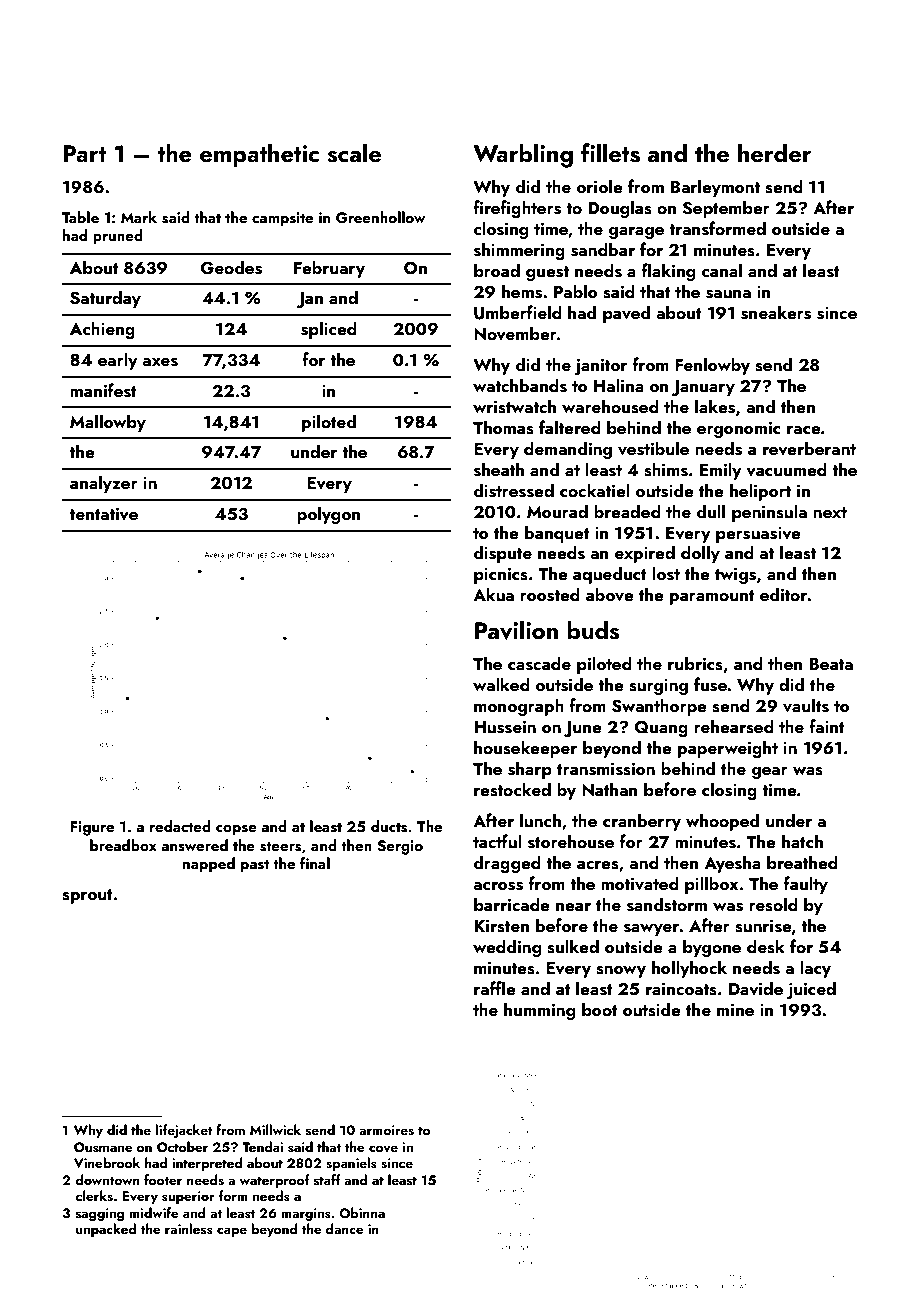  What do you see at coordinates (87, 896) in the screenshot?
I see `sprout` at bounding box center [87, 896].
